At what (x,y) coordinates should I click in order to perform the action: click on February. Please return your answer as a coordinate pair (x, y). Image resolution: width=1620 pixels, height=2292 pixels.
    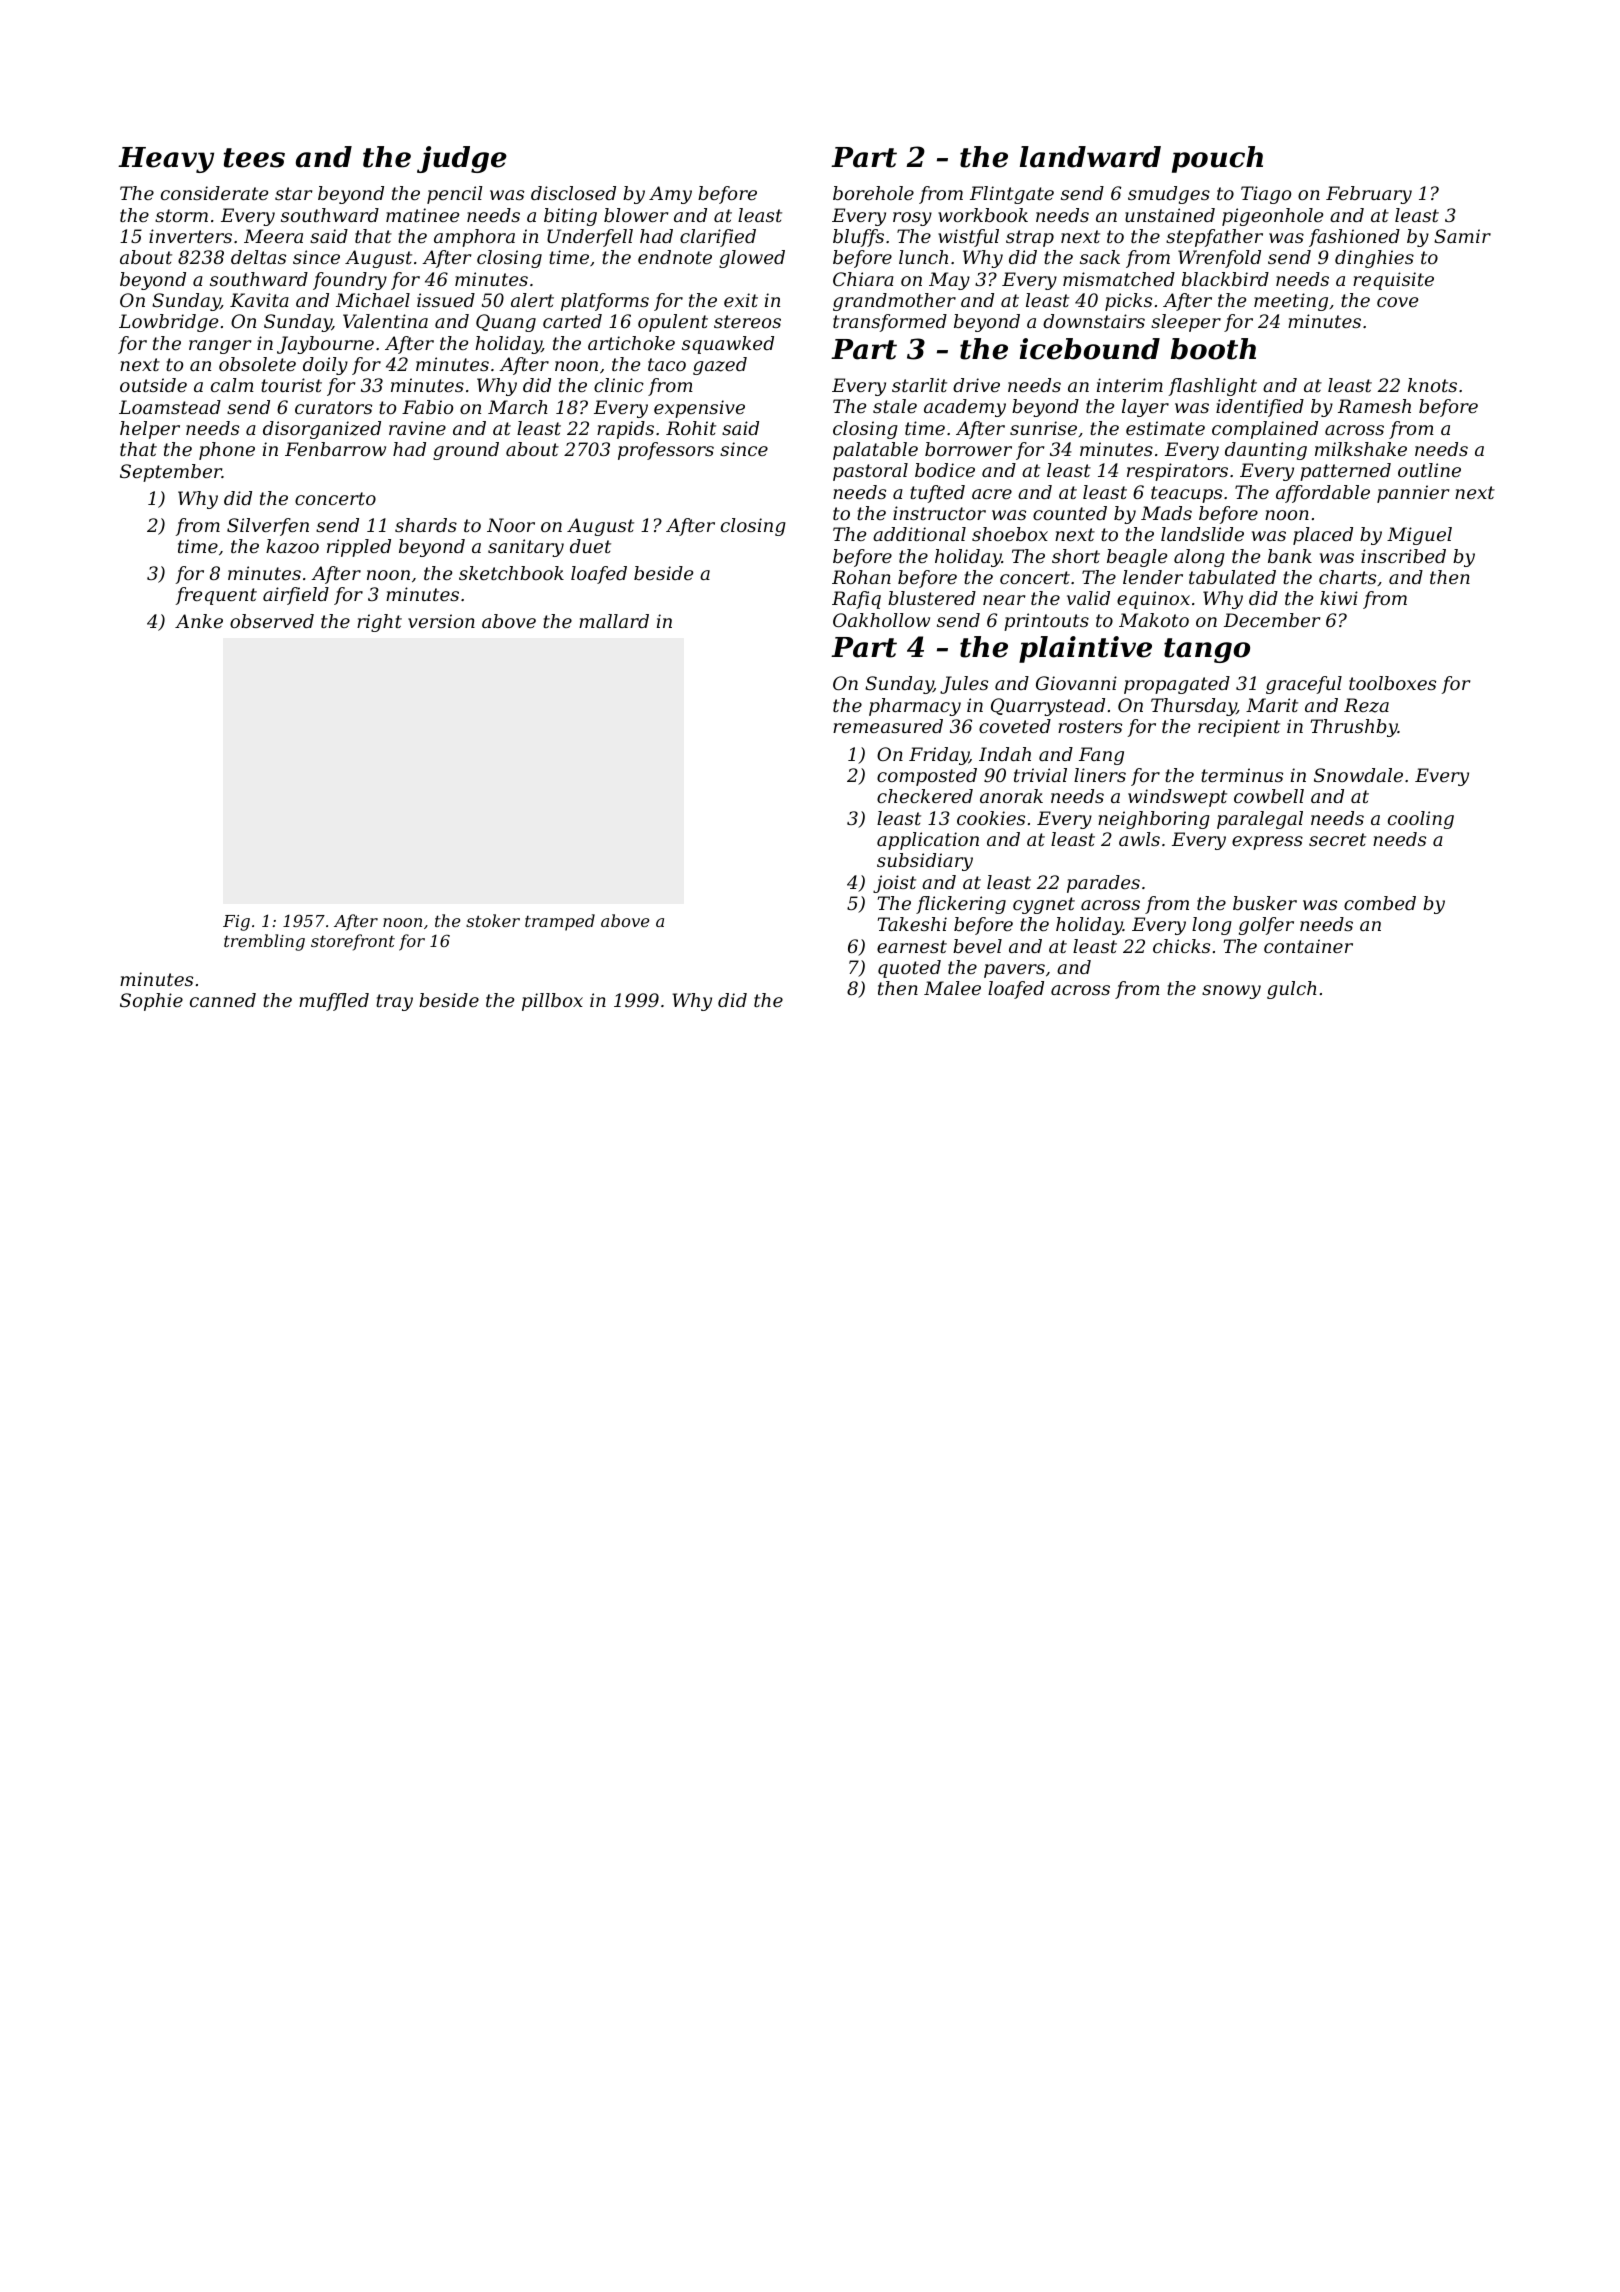
    Looking at the image, I should click on (1369, 195).
